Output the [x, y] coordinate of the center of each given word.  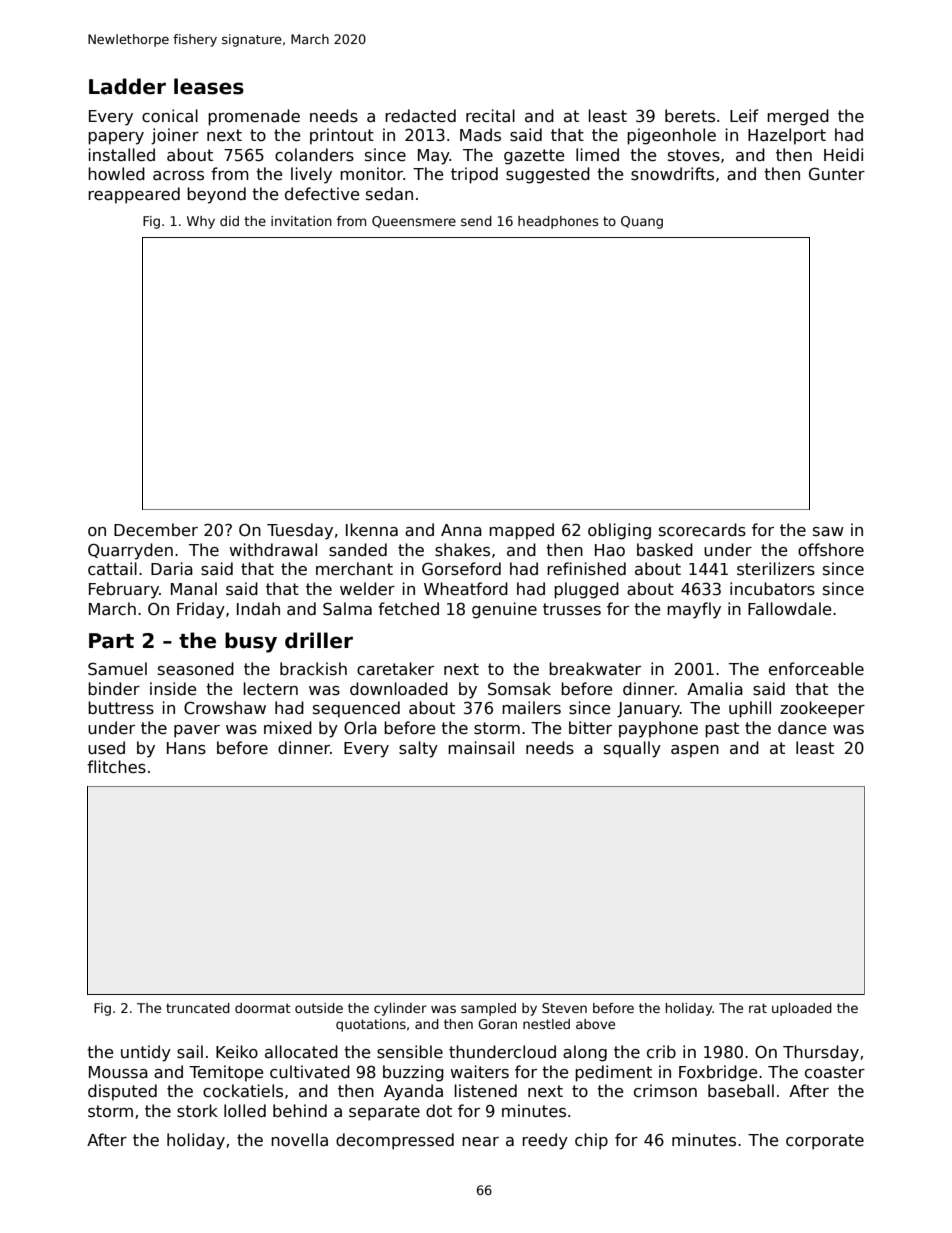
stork [197, 1111]
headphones [558, 222]
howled [116, 173]
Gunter [837, 173]
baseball [741, 1091]
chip [591, 1141]
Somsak [519, 689]
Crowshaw [225, 708]
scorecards [702, 530]
